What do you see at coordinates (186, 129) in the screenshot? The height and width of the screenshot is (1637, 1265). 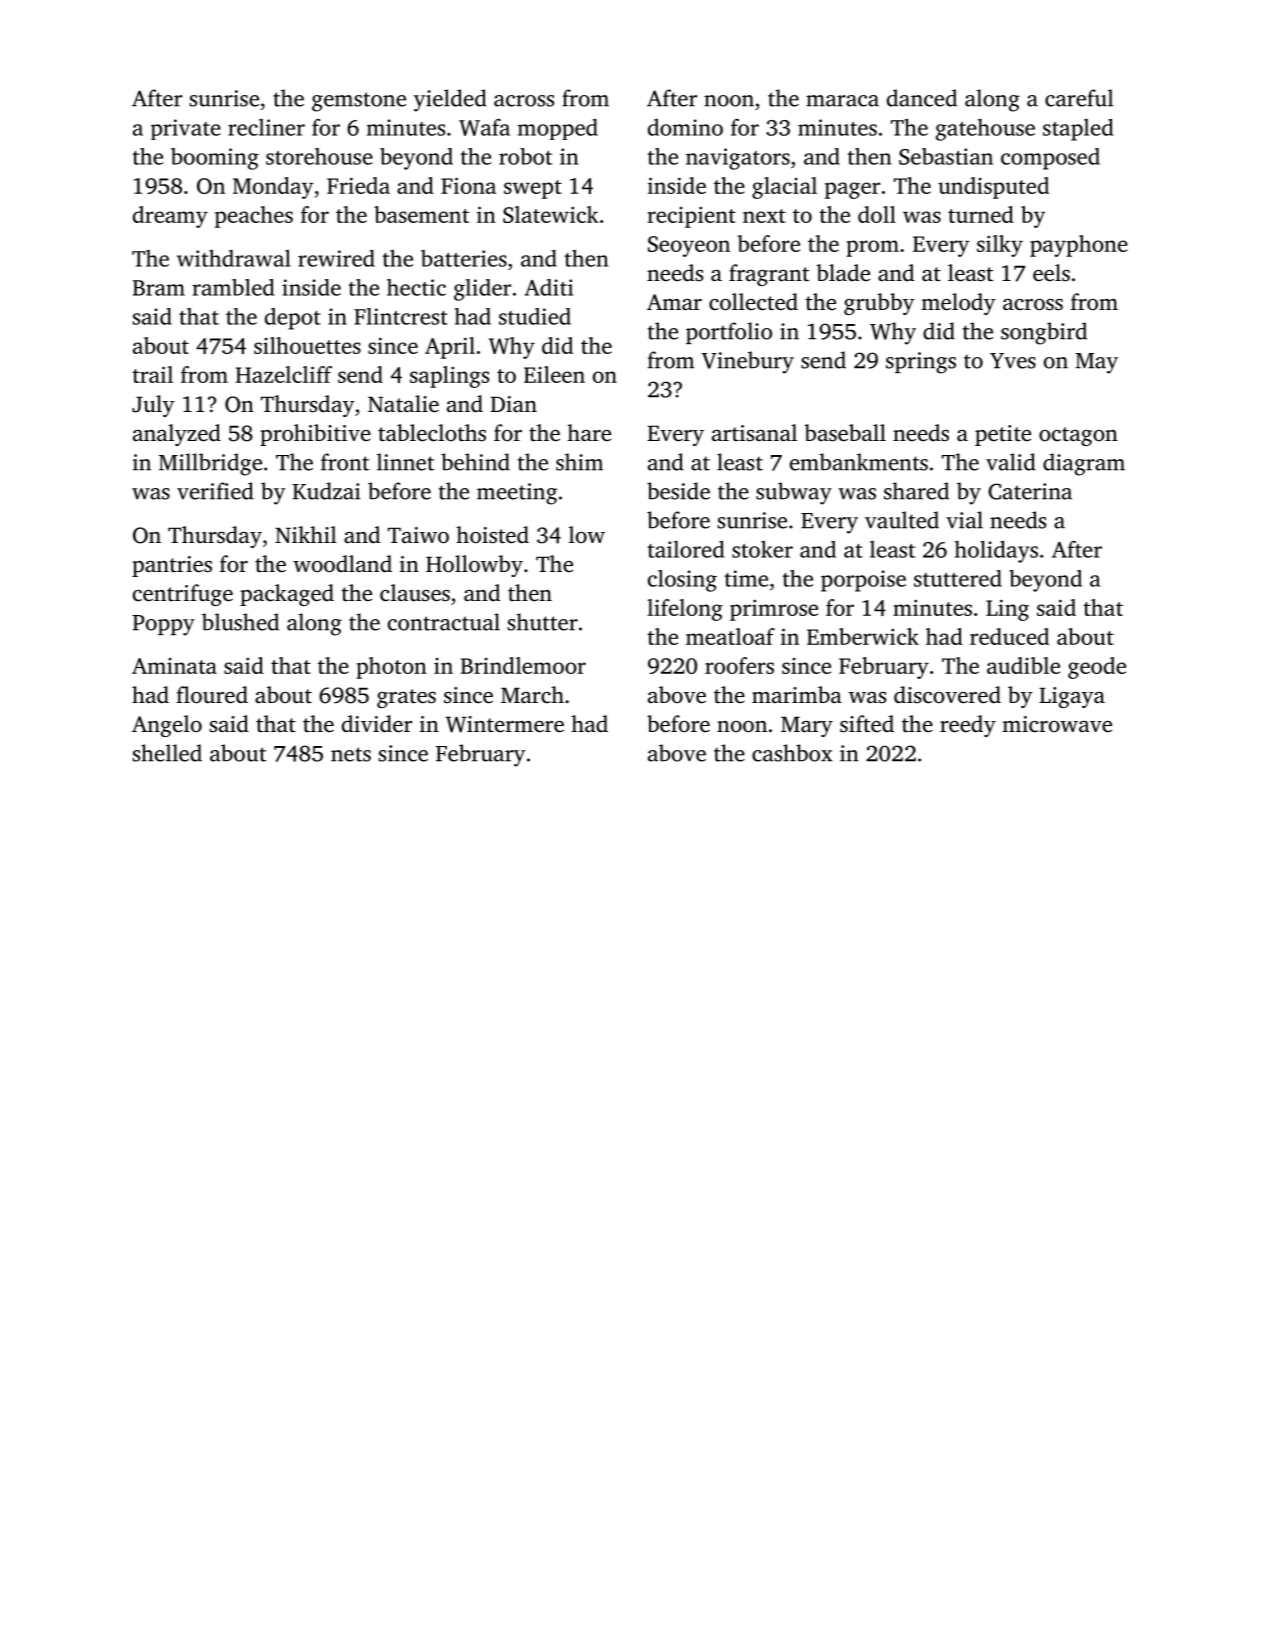 I see `private` at bounding box center [186, 129].
